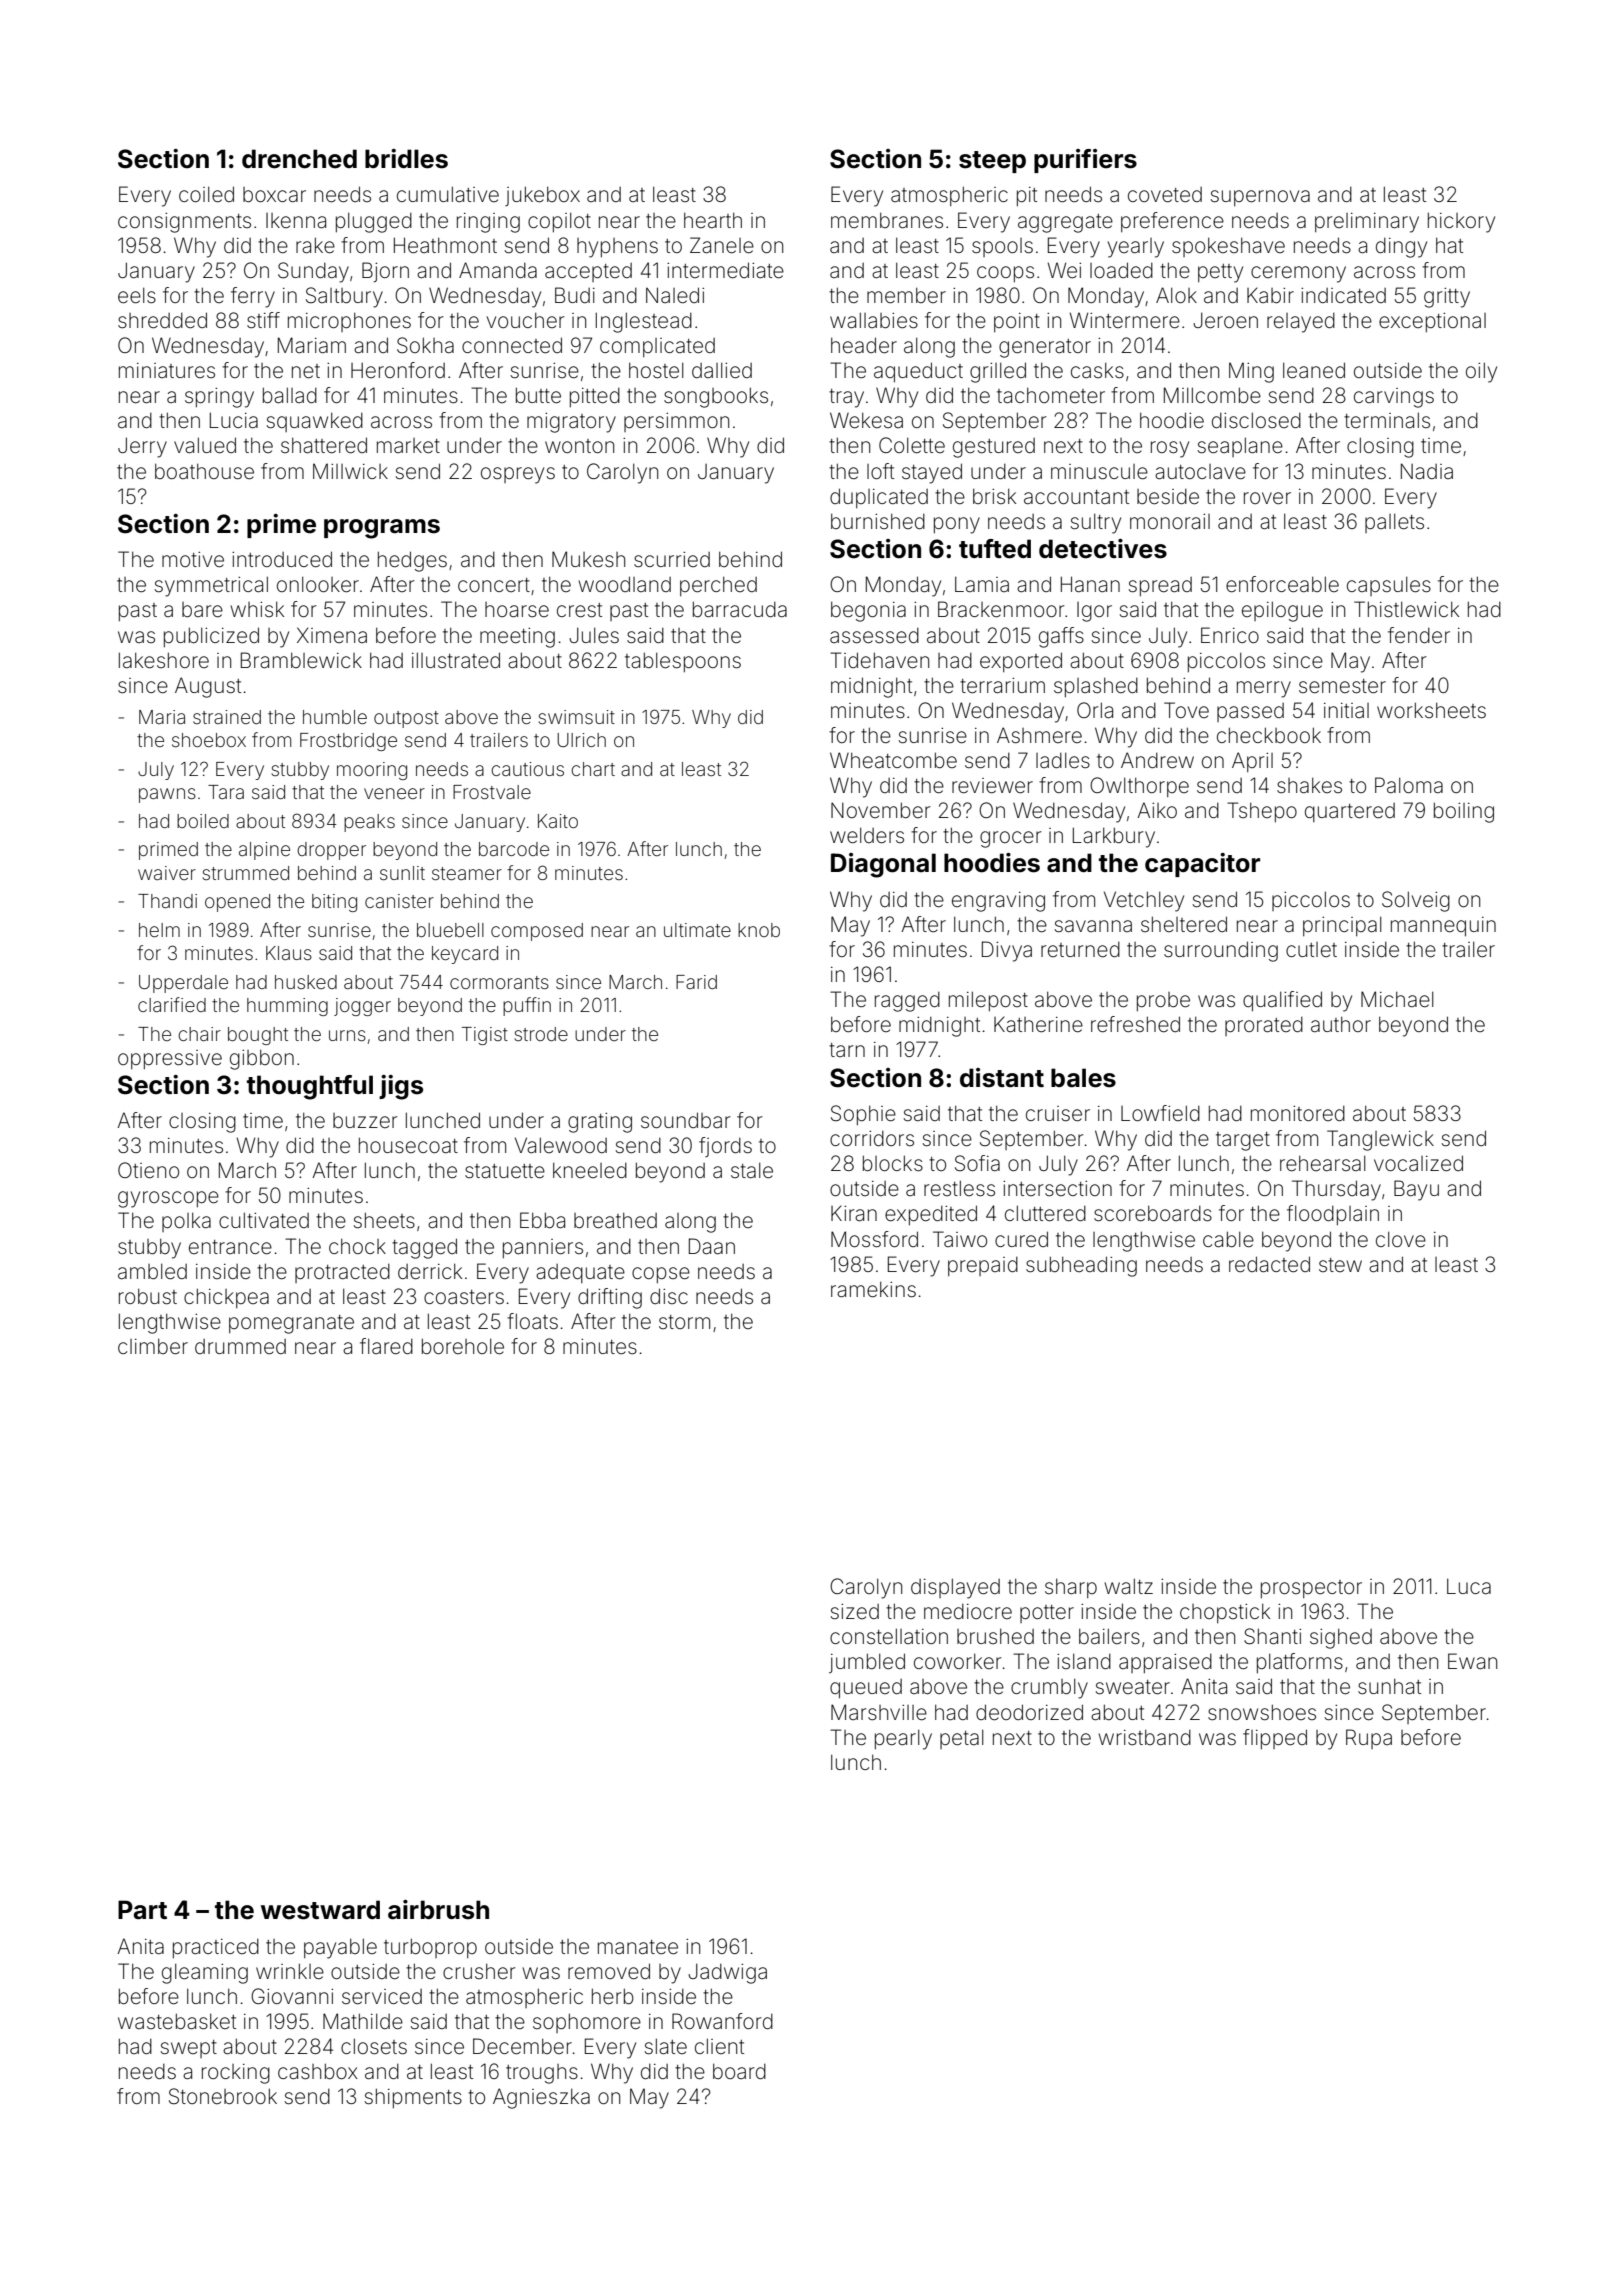 Image resolution: width=1620 pixels, height=2292 pixels. Describe the element at coordinates (1301, 323) in the document. I see `relayed` at that location.
